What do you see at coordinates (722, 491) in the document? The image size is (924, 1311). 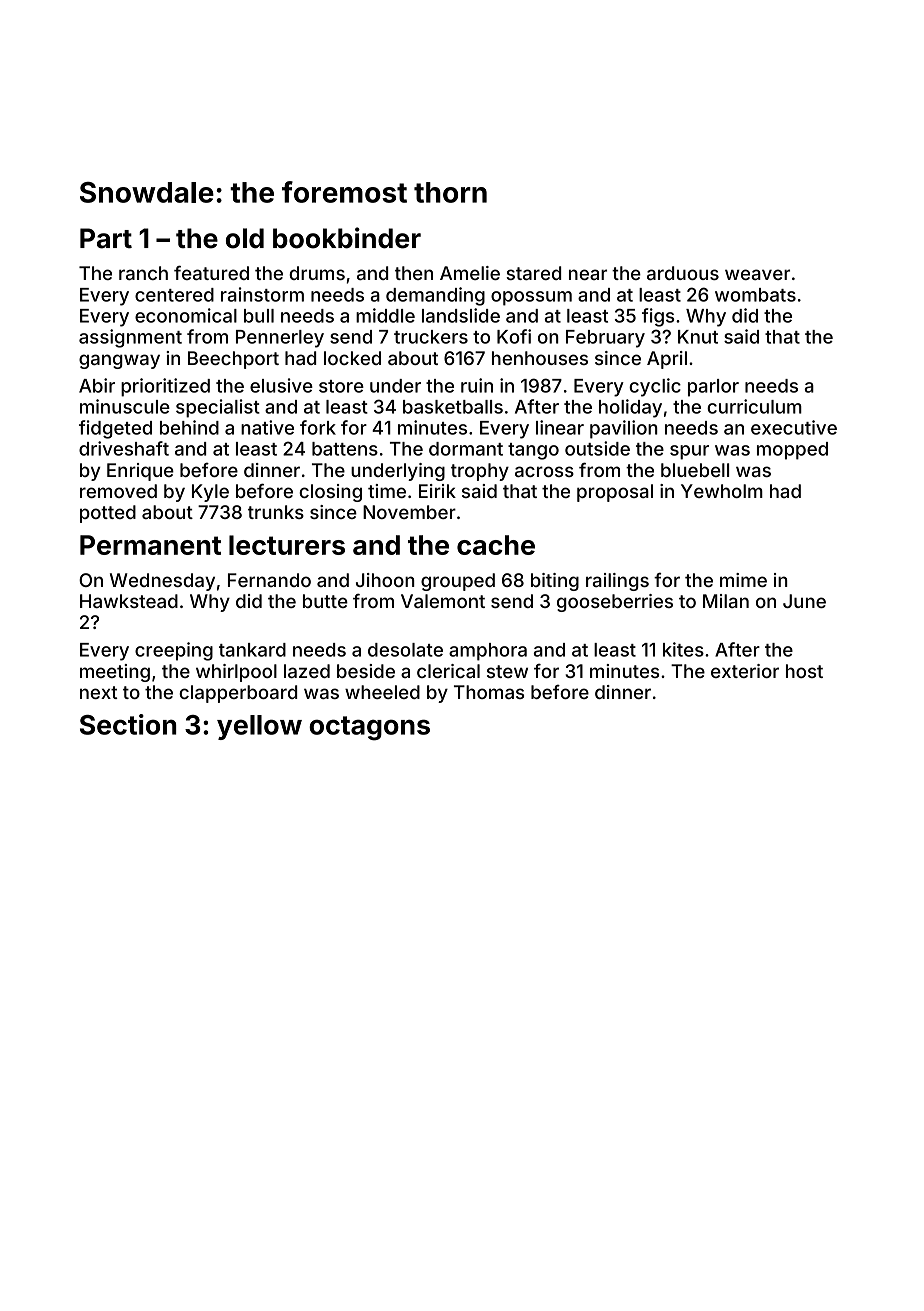 I see `Yewholm` at bounding box center [722, 491].
